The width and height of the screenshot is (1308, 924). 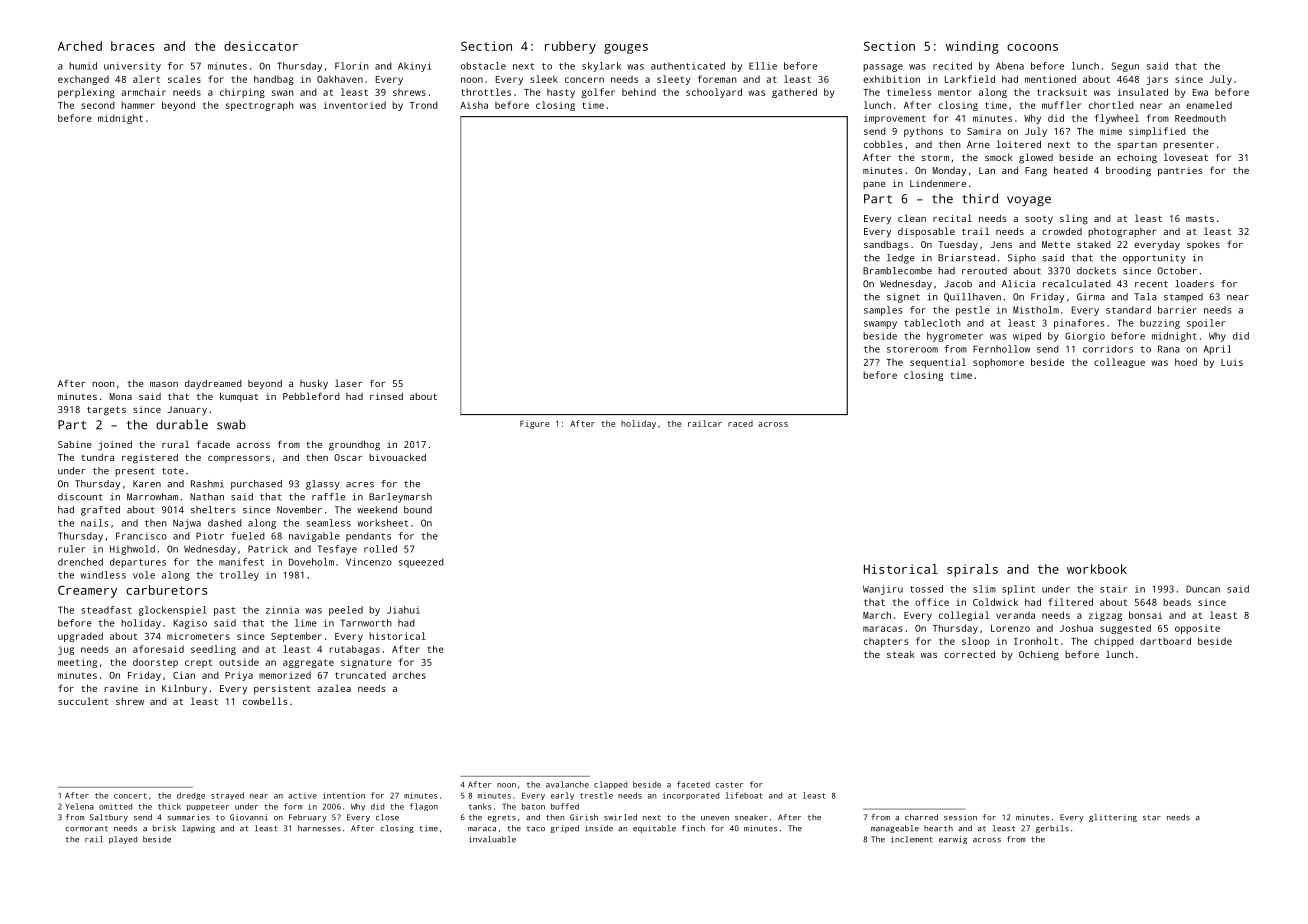 I want to click on Girish, so click(x=584, y=817).
